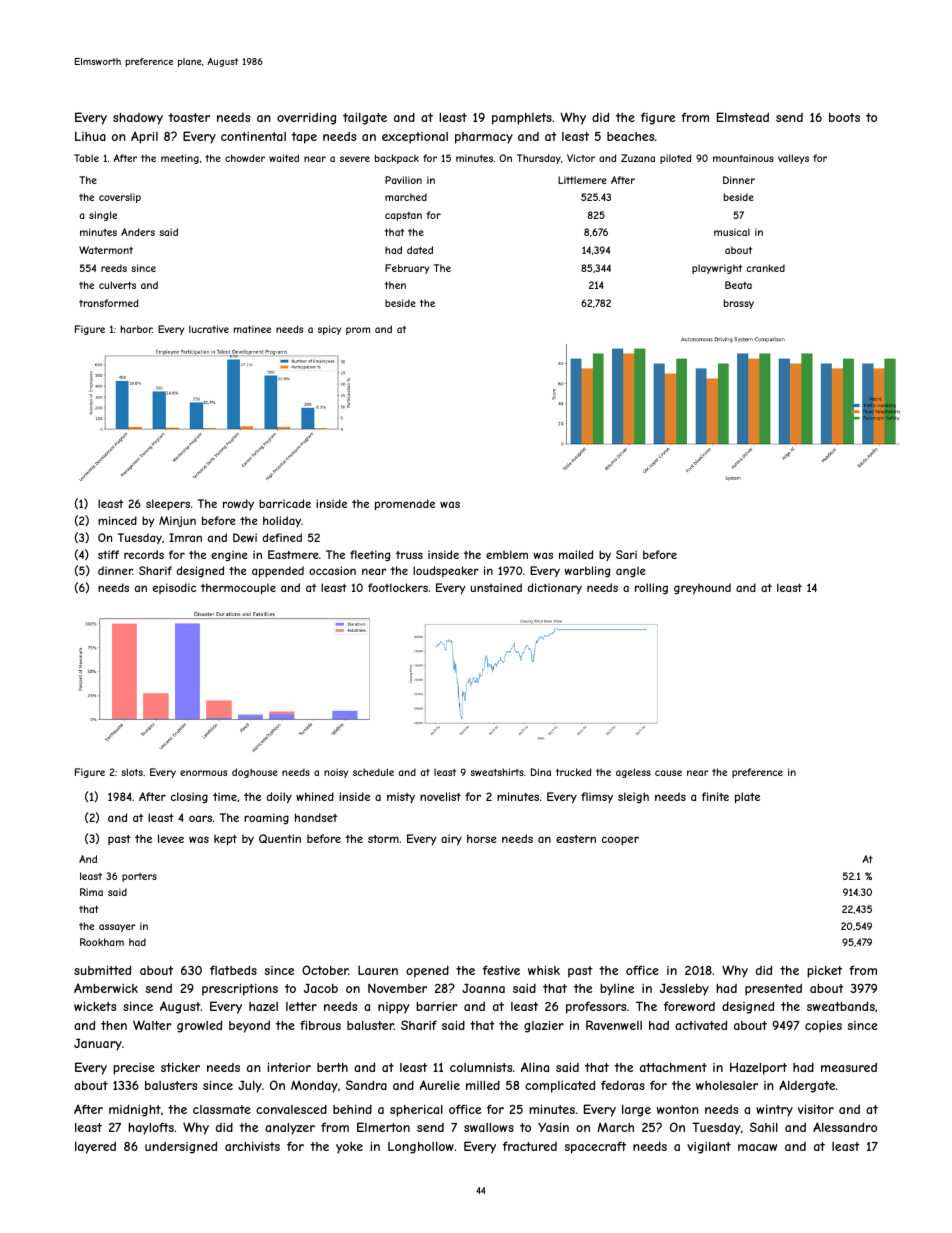 This image has width=952, height=1233. I want to click on slots, so click(132, 772).
